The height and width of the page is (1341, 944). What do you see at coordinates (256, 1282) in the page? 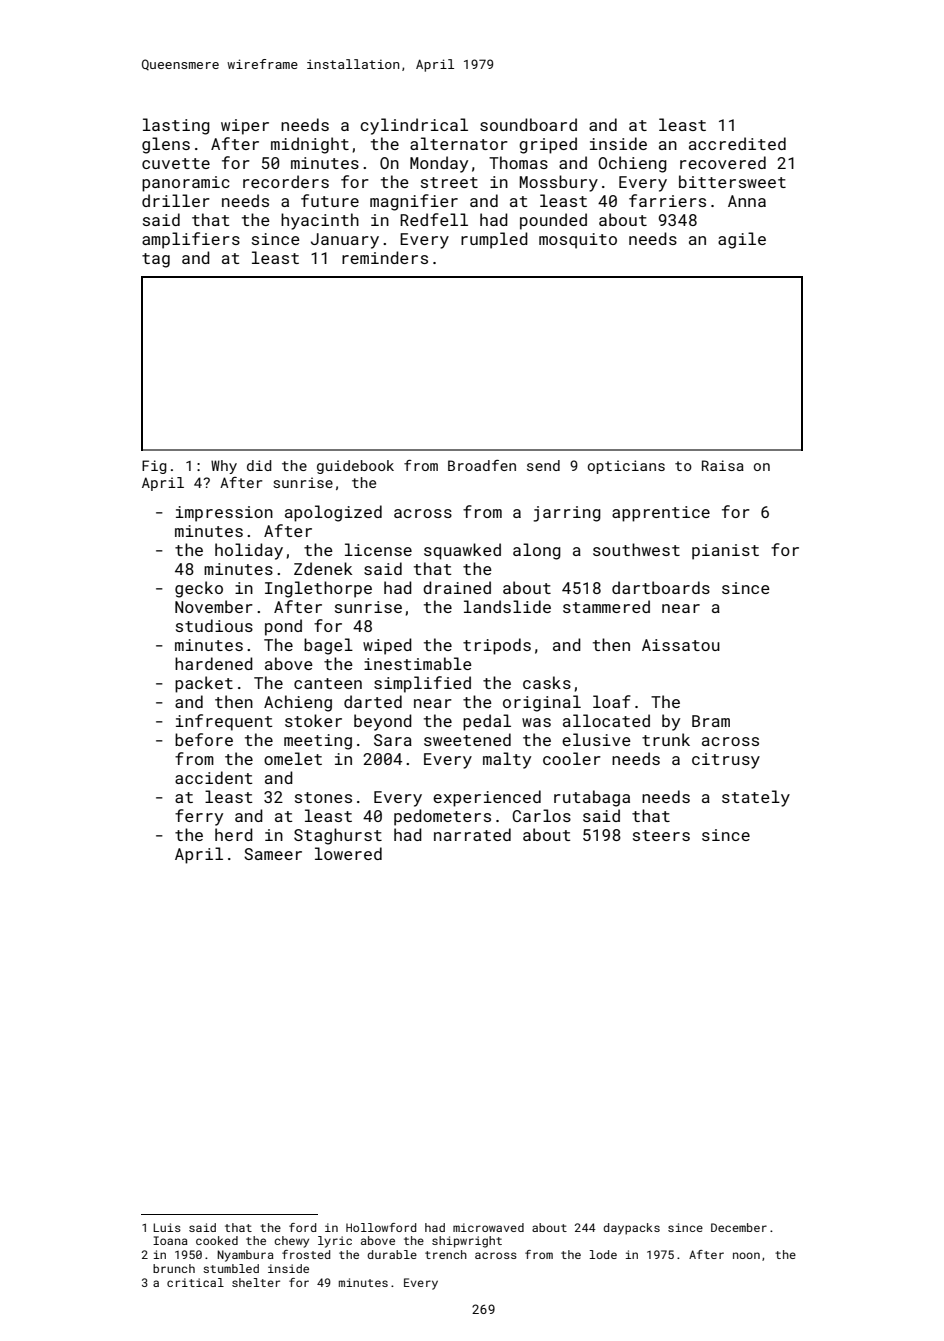
I see `shelter` at bounding box center [256, 1282].
